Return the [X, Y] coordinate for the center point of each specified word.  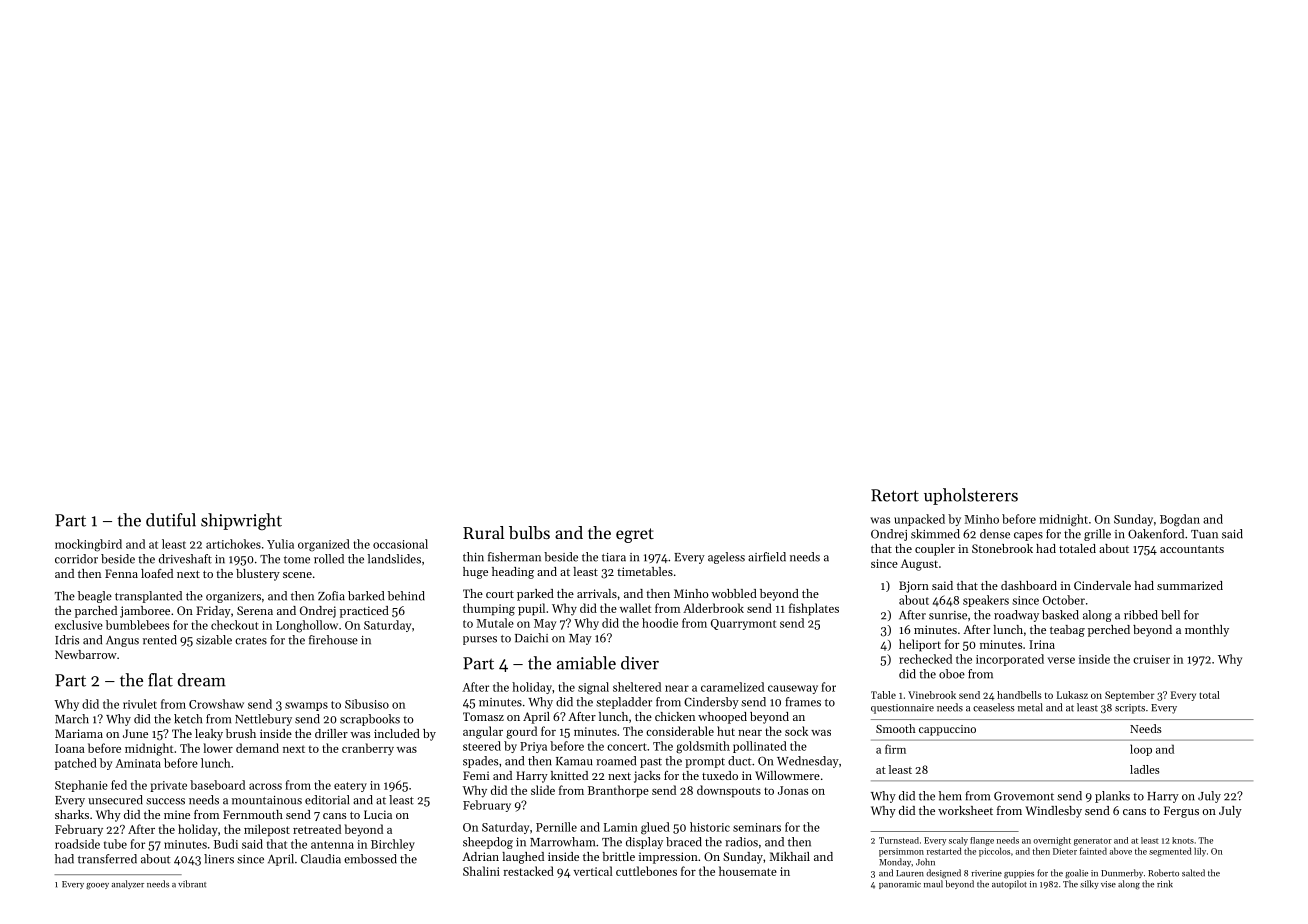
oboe [952, 674]
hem [950, 796]
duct [739, 761]
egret [635, 535]
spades [480, 762]
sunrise [948, 615]
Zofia [331, 596]
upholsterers [971, 496]
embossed [370, 859]
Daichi [531, 638]
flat [160, 680]
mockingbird [88, 545]
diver [640, 663]
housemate [748, 871]
